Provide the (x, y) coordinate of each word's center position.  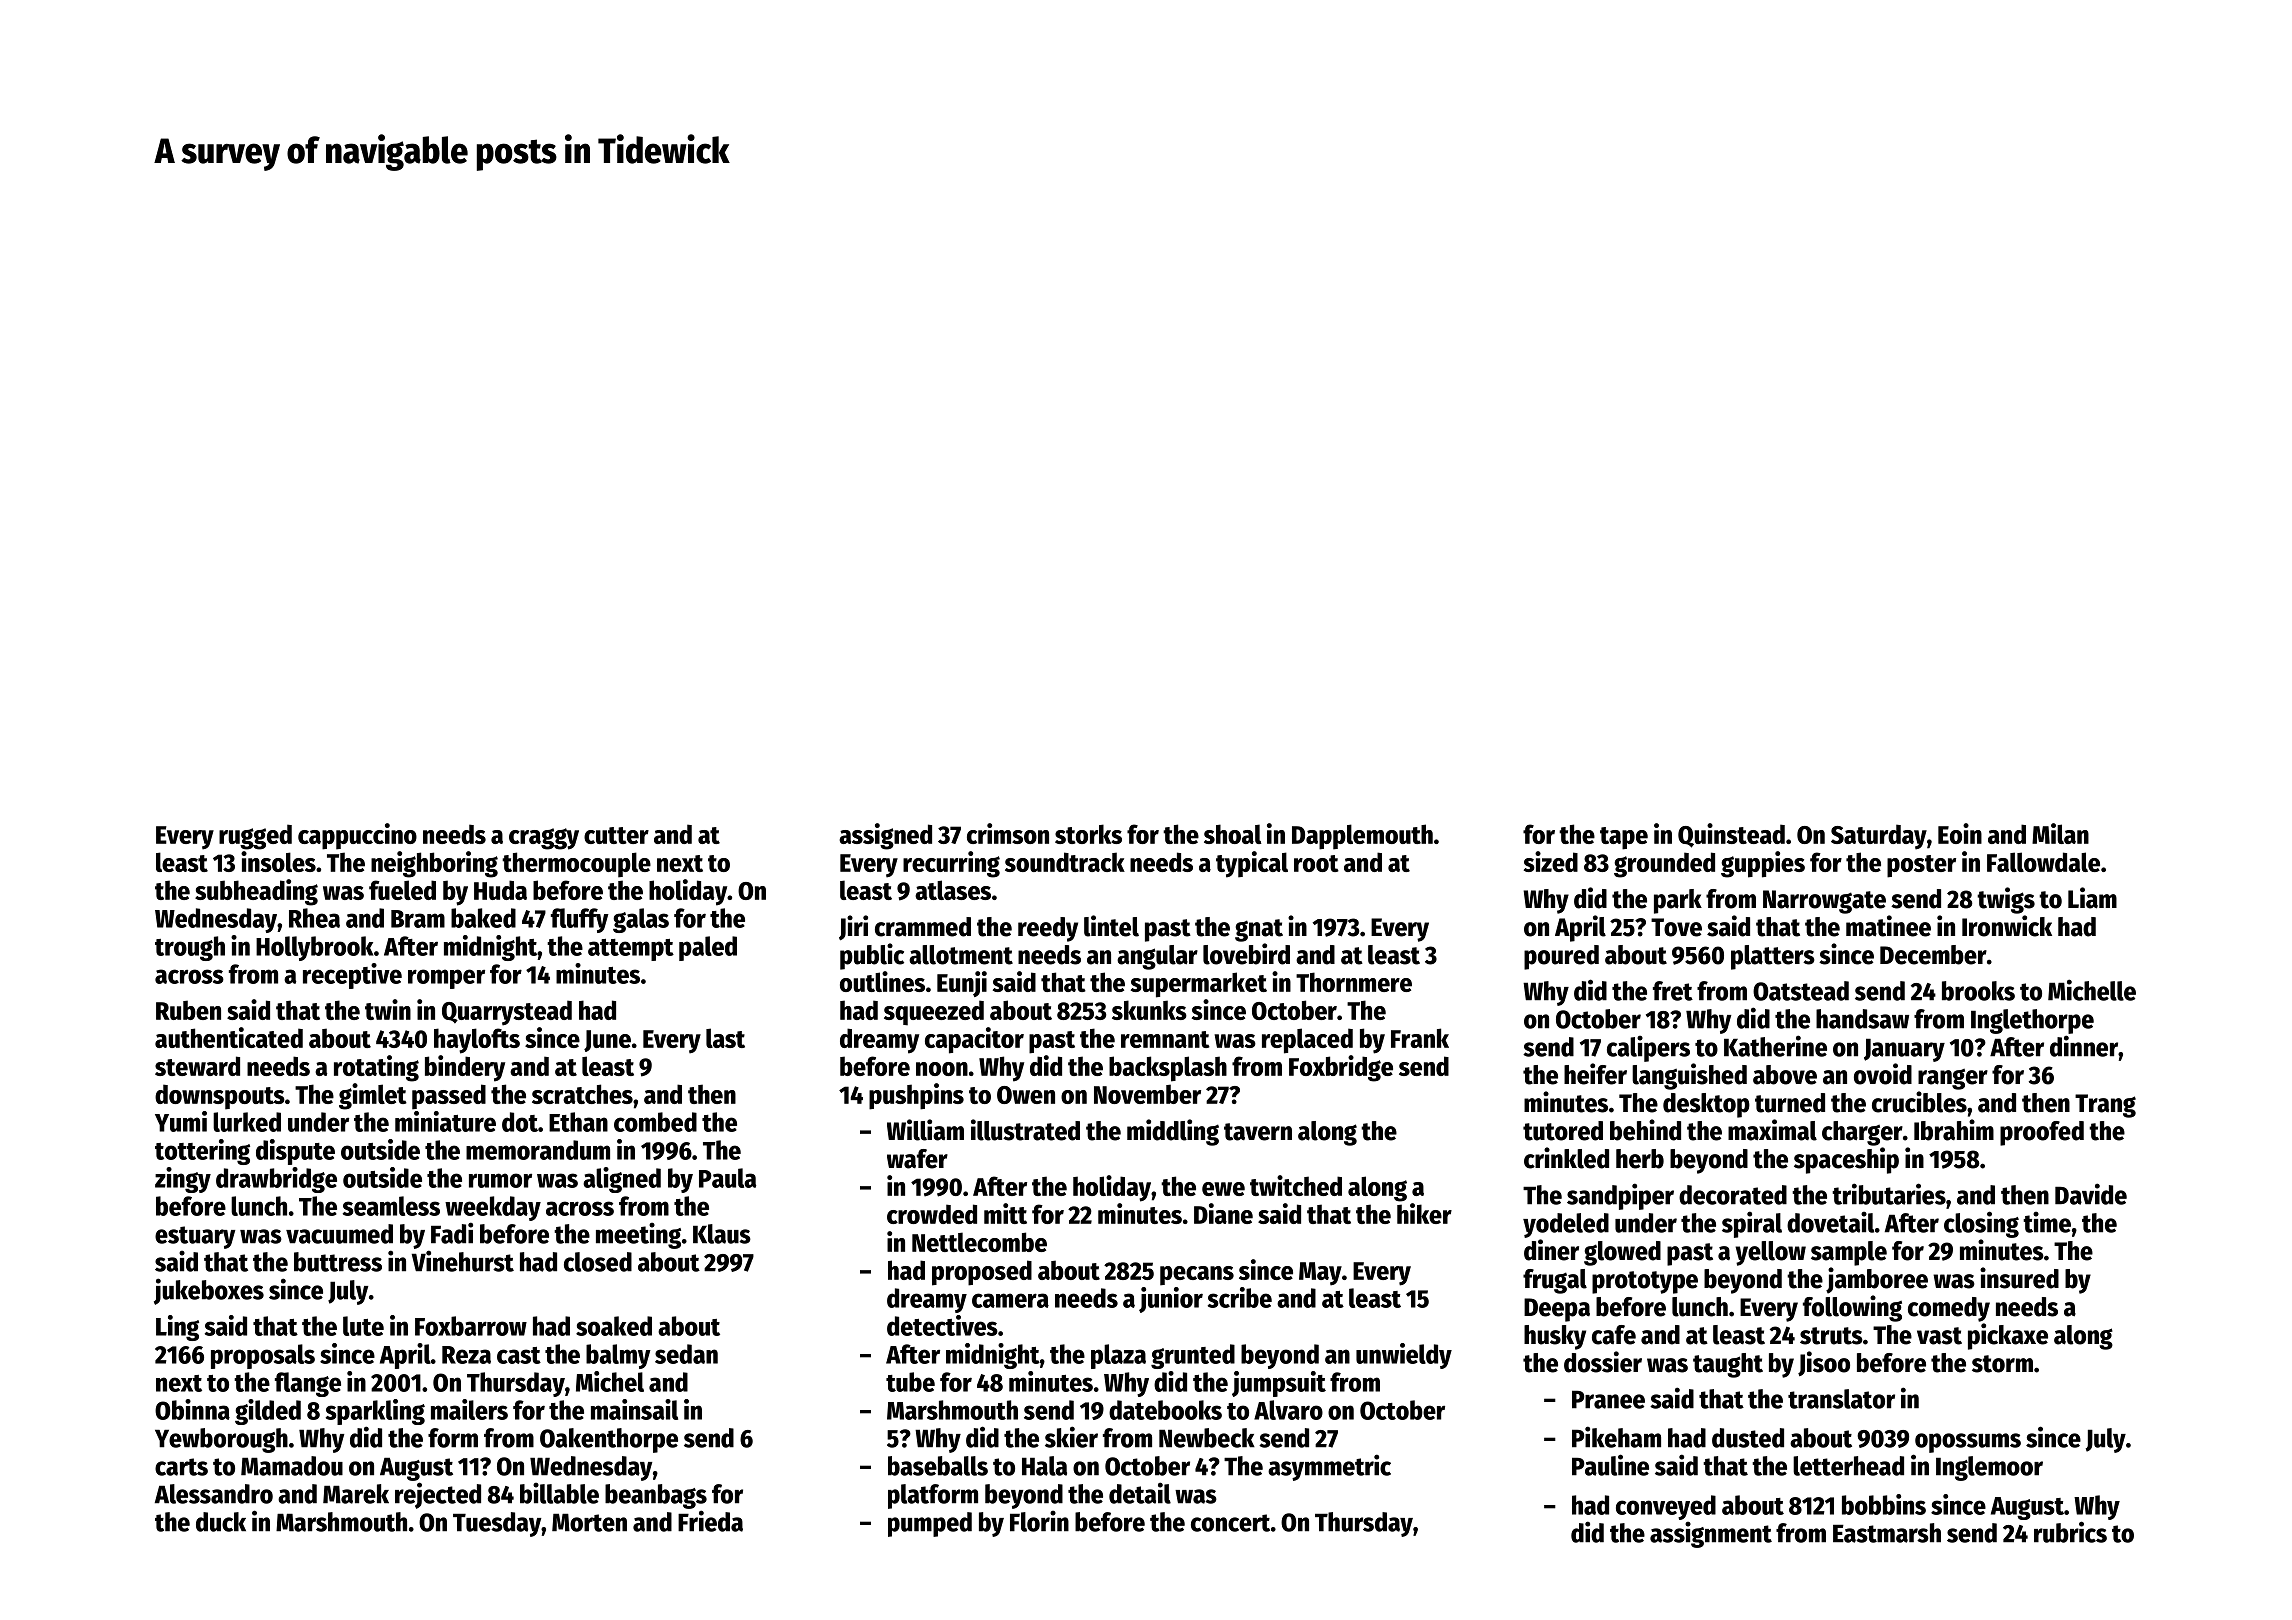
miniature (445, 1121)
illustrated (1025, 1130)
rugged (255, 837)
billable (559, 1493)
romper (446, 979)
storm (2002, 1364)
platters (1773, 957)
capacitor (974, 1040)
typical (1252, 864)
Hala (1044, 1466)
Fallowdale (2043, 862)
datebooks (1165, 1410)
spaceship (1846, 1160)
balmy (618, 1356)
